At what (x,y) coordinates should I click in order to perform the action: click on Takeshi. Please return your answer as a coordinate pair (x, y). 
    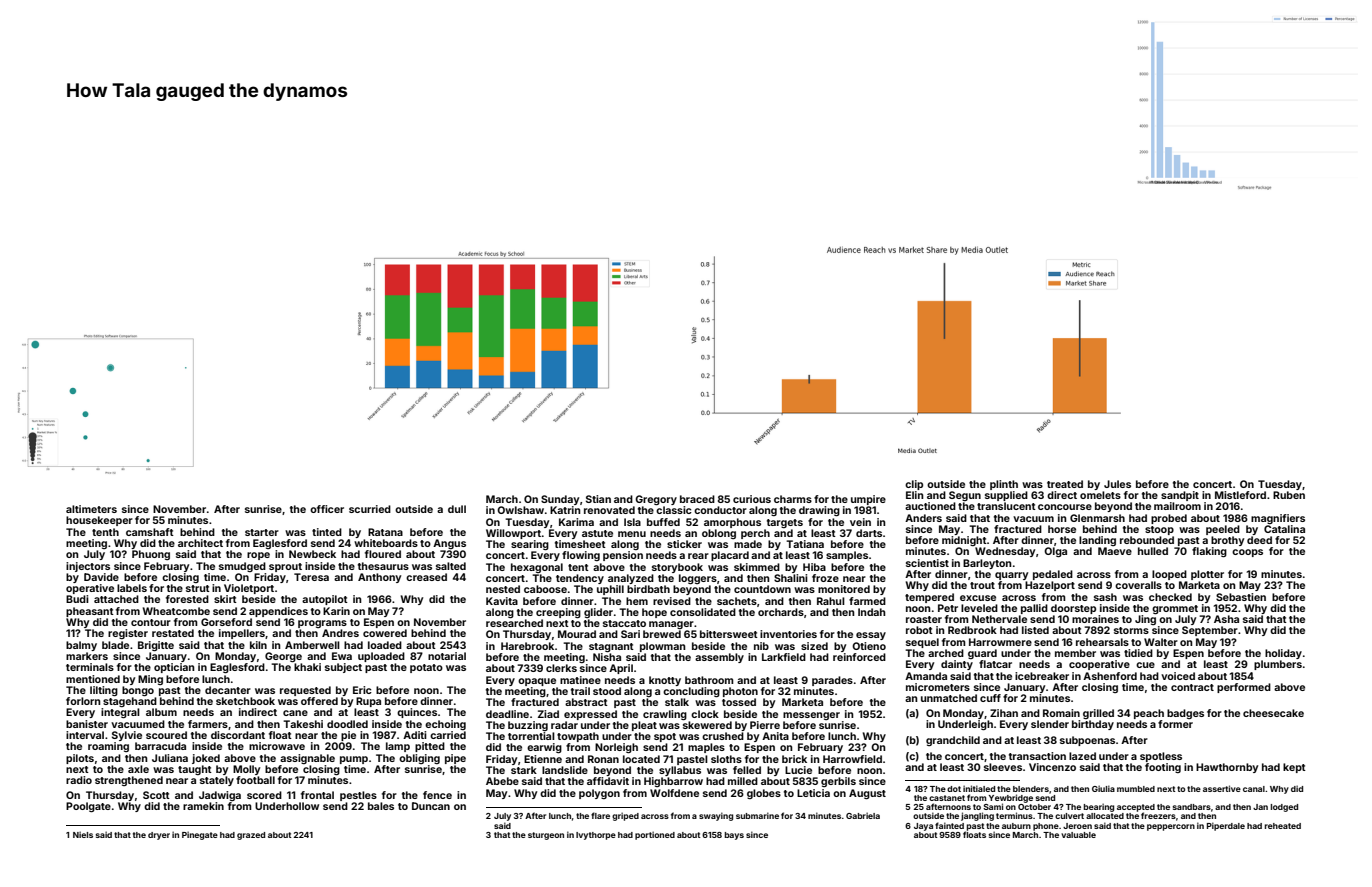
    Looking at the image, I should click on (303, 724).
